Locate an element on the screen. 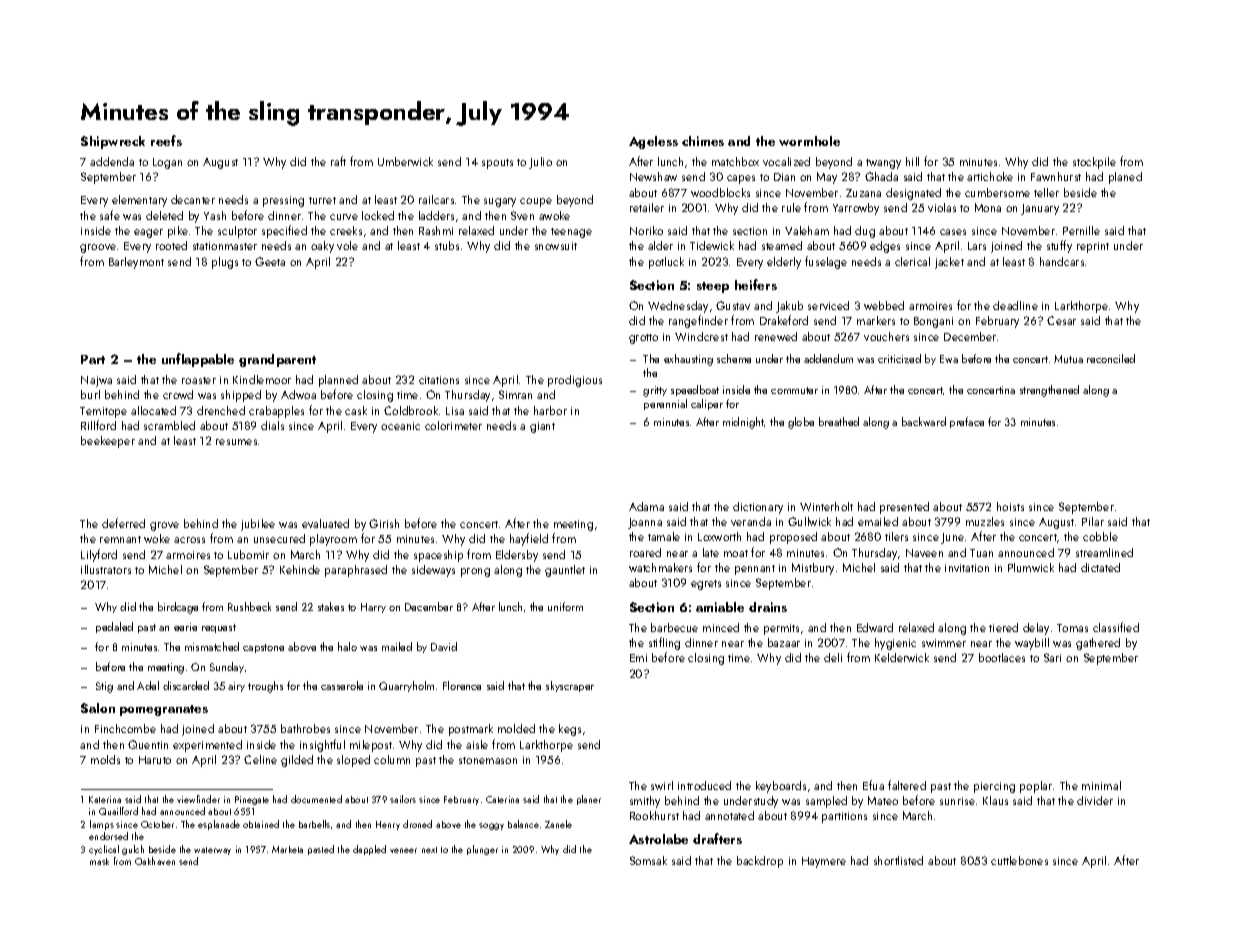 The width and height of the screenshot is (1233, 952). burl is located at coordinates (90, 394).
